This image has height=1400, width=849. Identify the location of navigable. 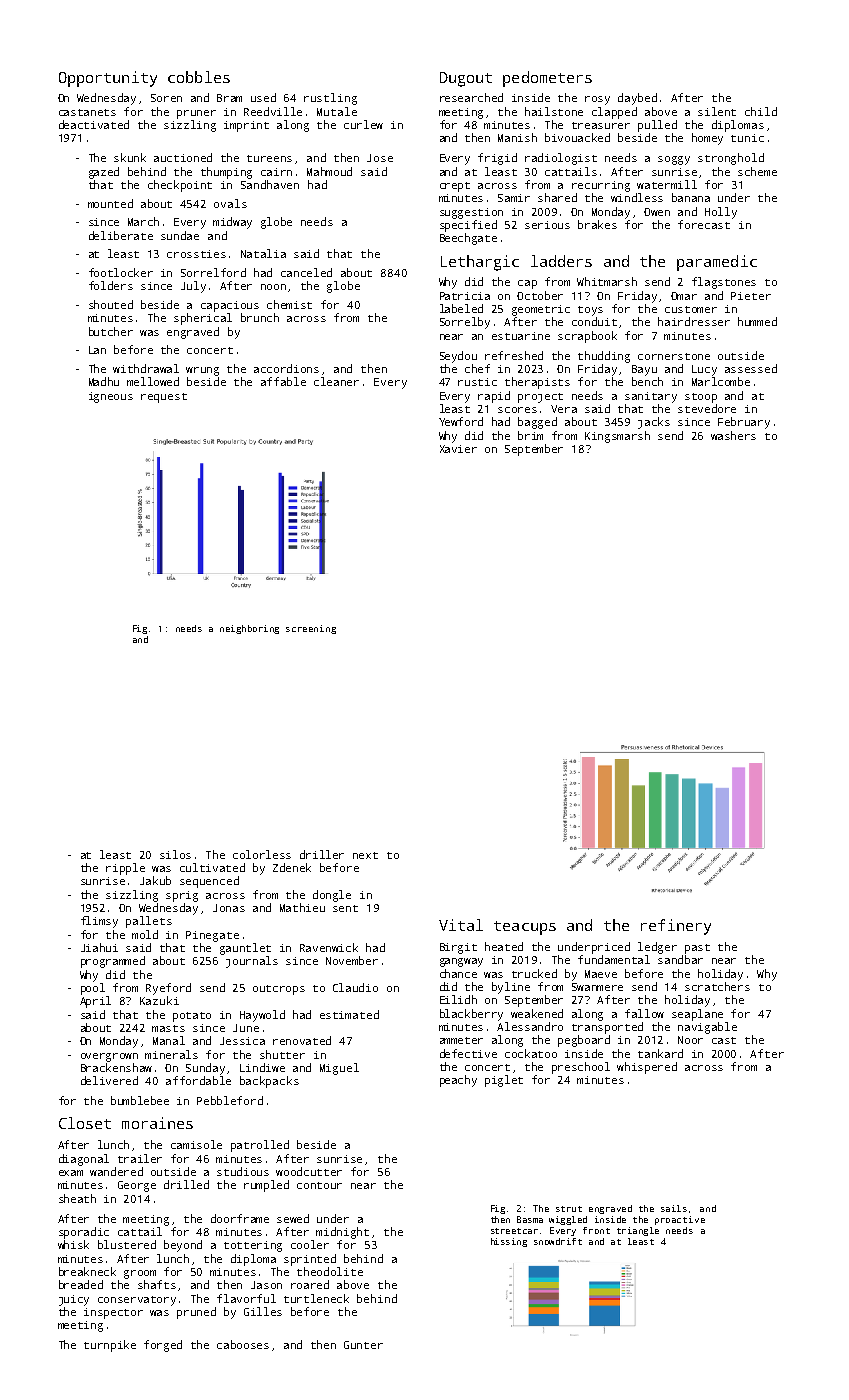
(707, 1028).
